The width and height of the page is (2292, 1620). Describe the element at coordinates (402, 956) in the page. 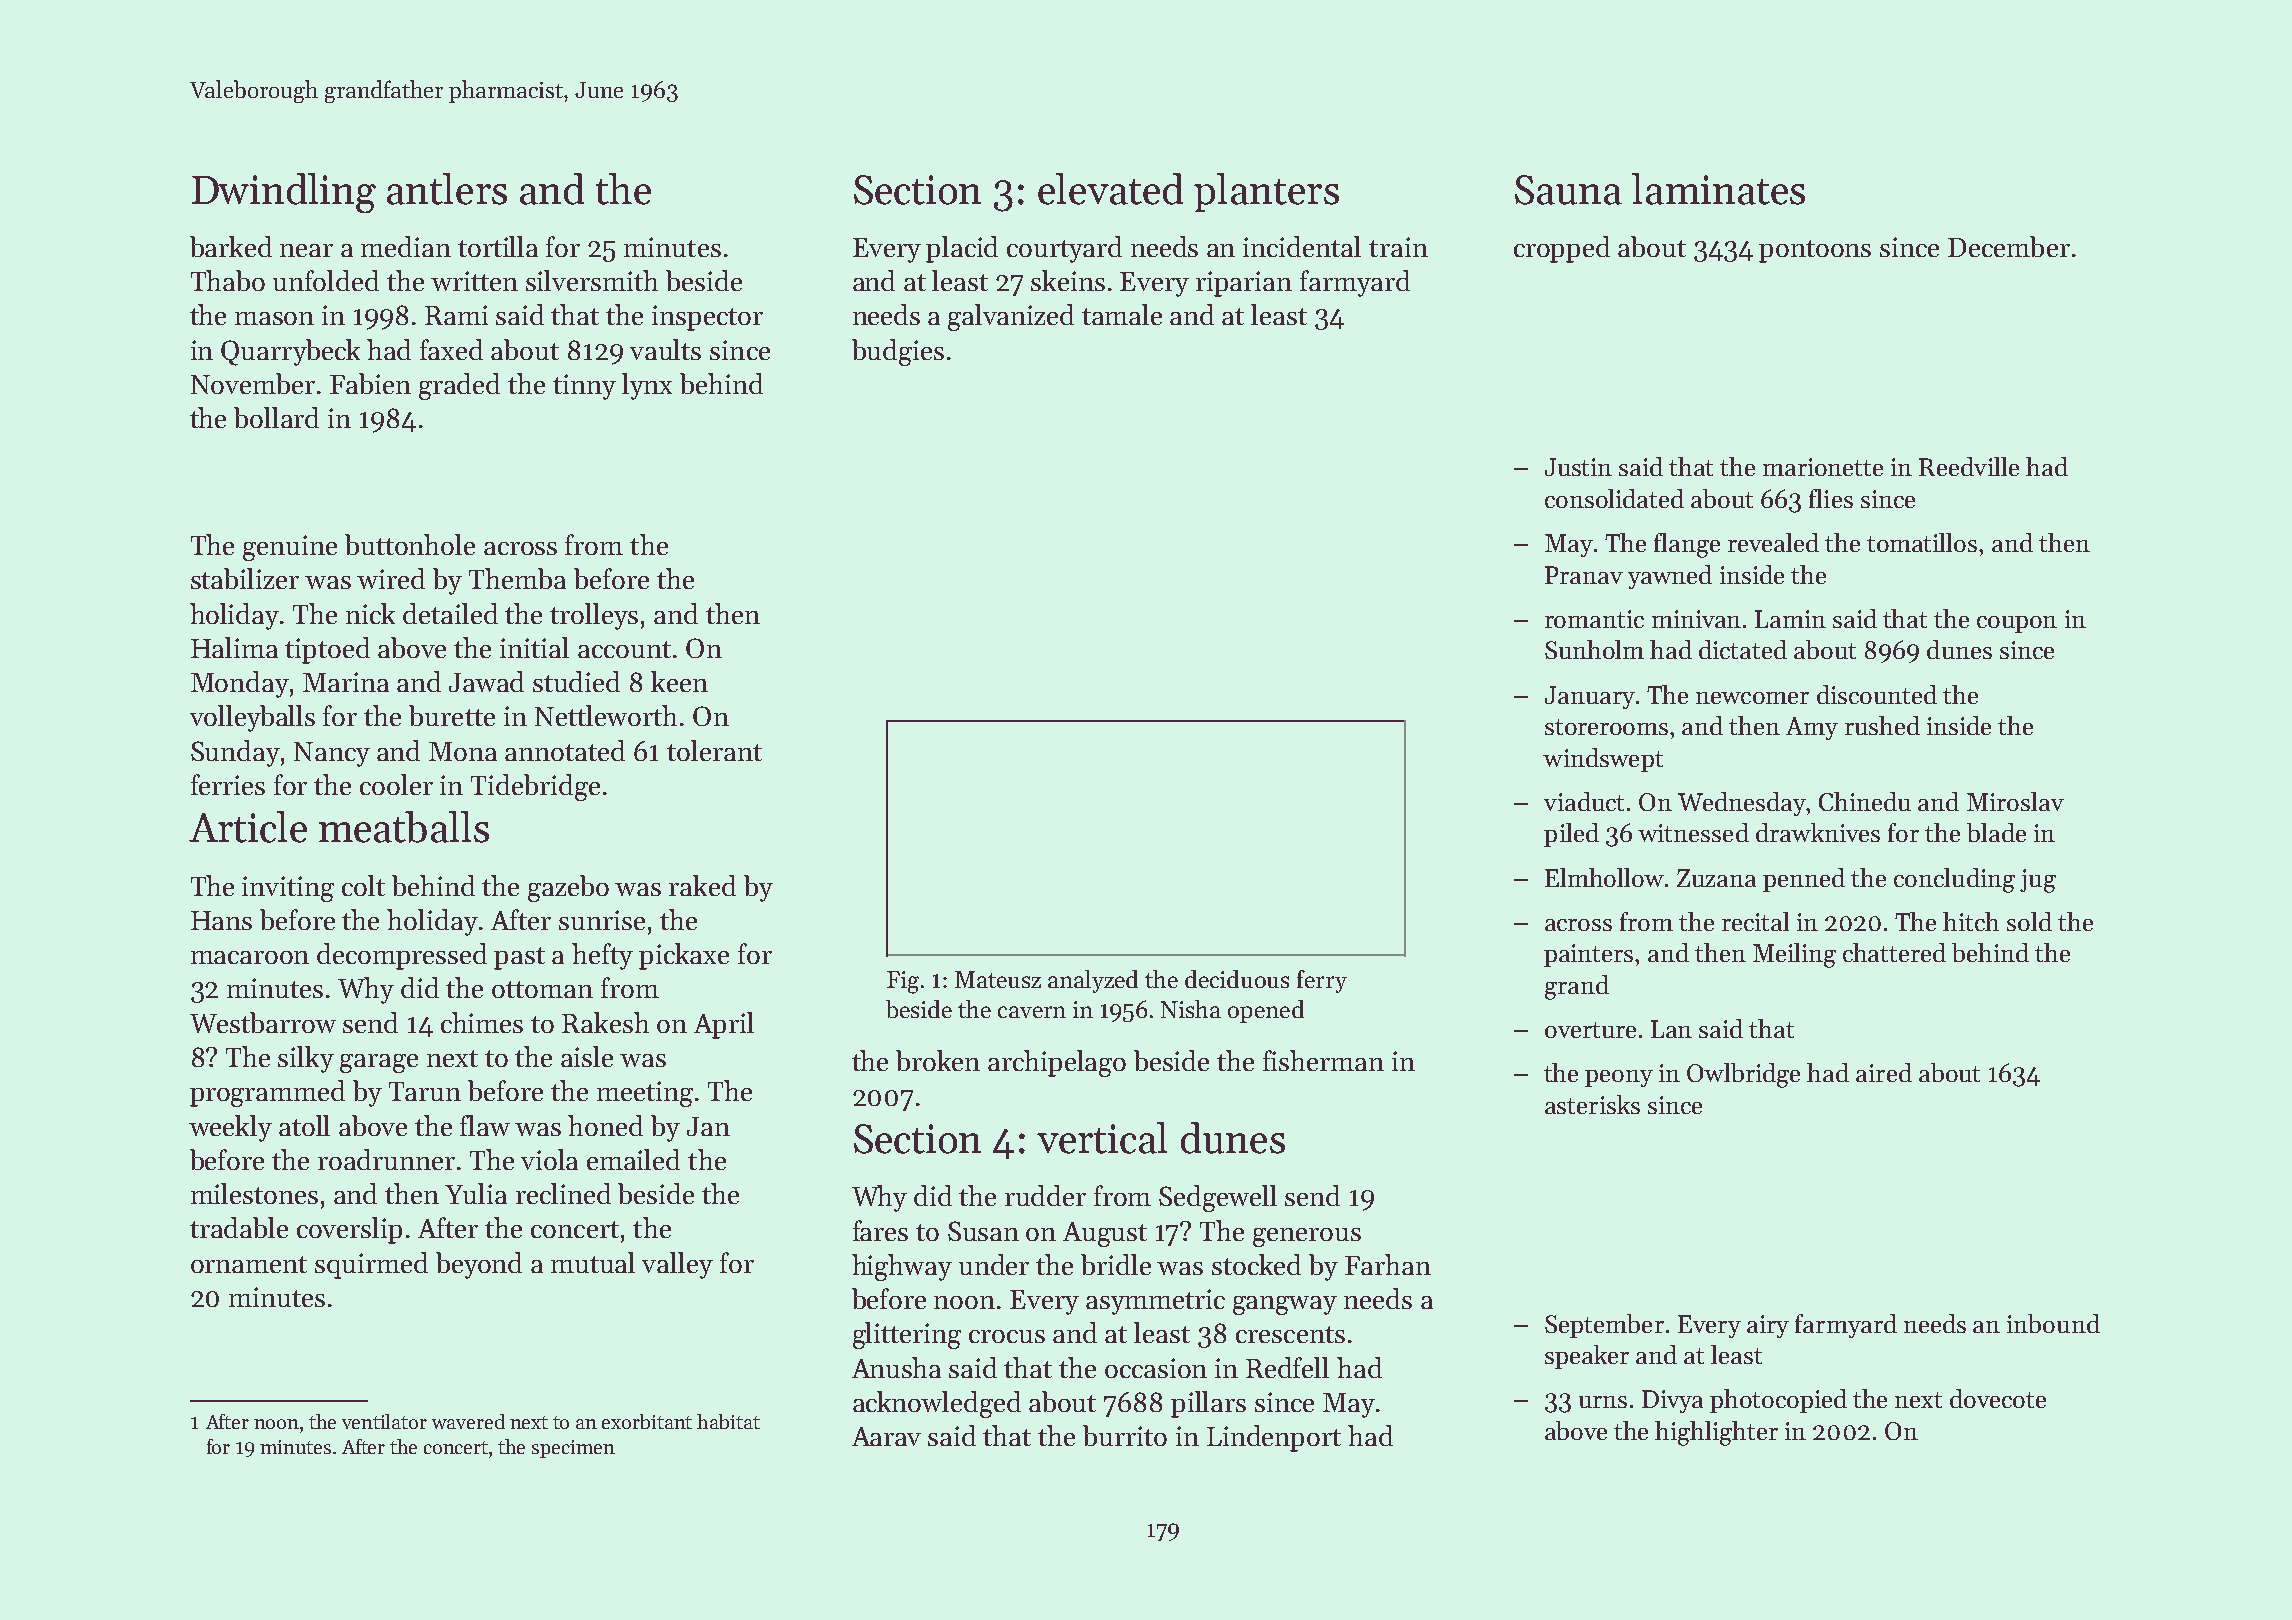

I see `decompressed` at that location.
